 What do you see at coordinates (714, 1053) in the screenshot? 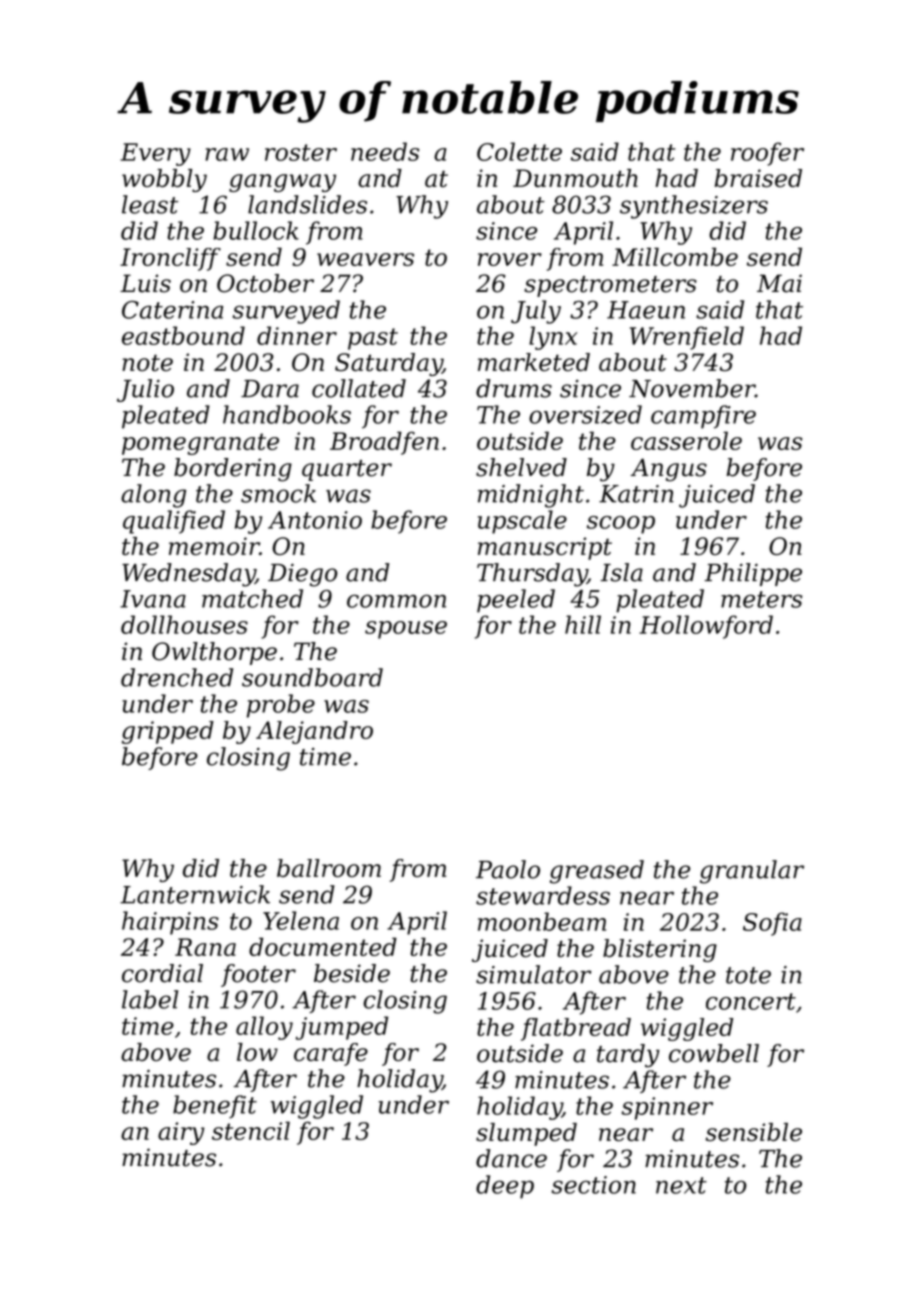
I see `cowbell` at bounding box center [714, 1053].
